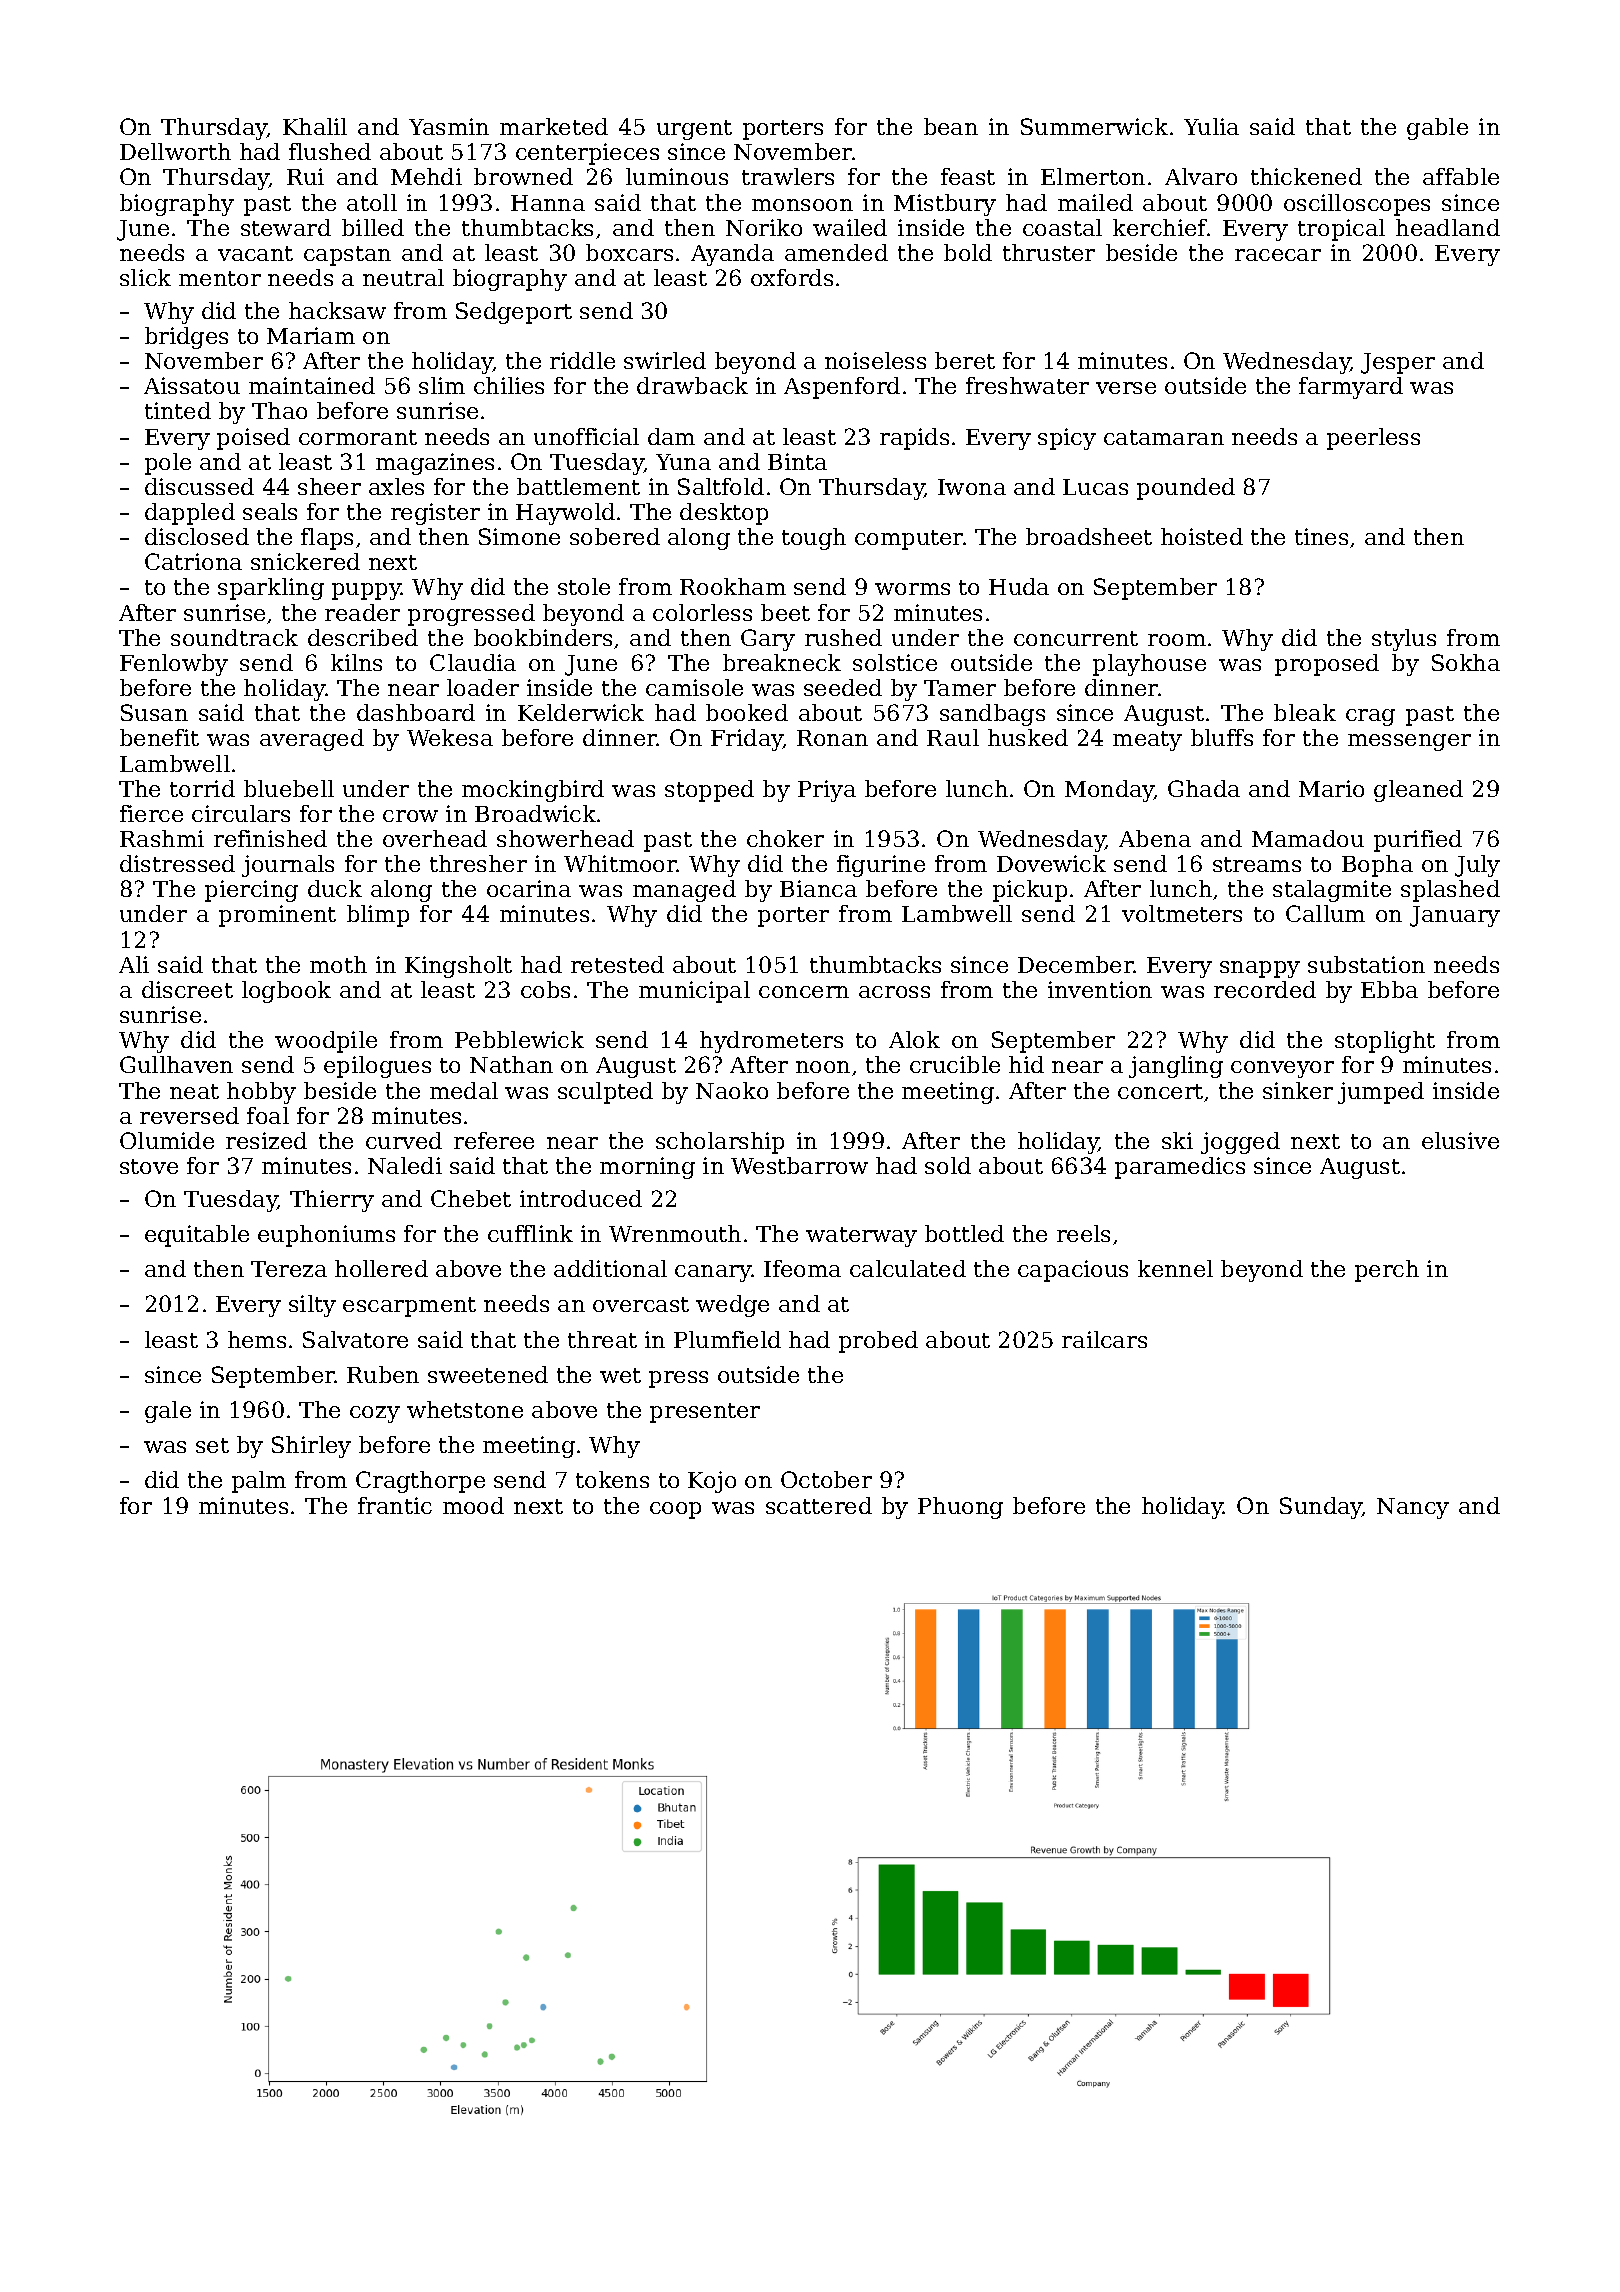 This screenshot has width=1620, height=2292. I want to click on coop, so click(675, 1510).
